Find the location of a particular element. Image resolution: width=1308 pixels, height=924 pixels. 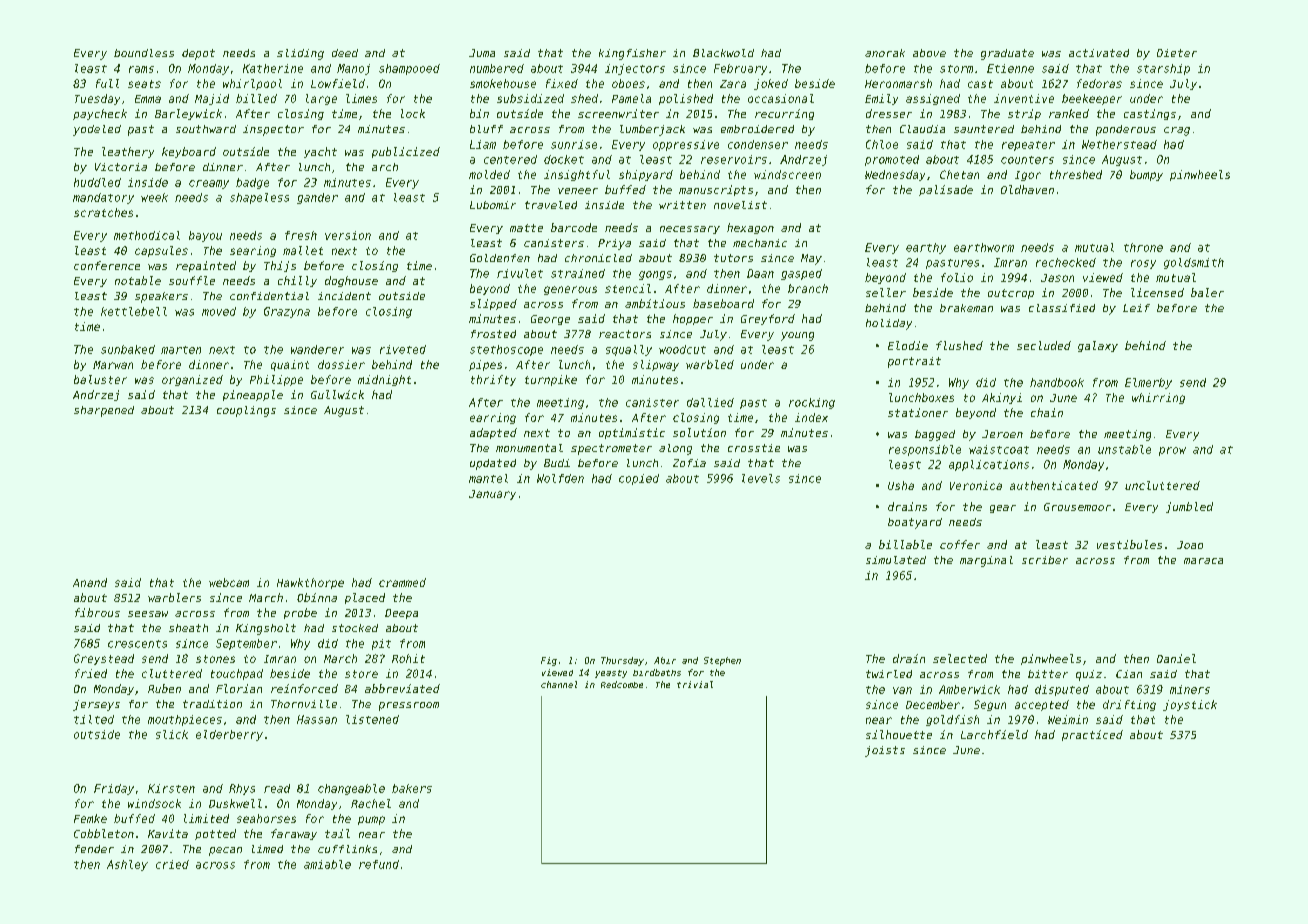

joists is located at coordinates (885, 751).
